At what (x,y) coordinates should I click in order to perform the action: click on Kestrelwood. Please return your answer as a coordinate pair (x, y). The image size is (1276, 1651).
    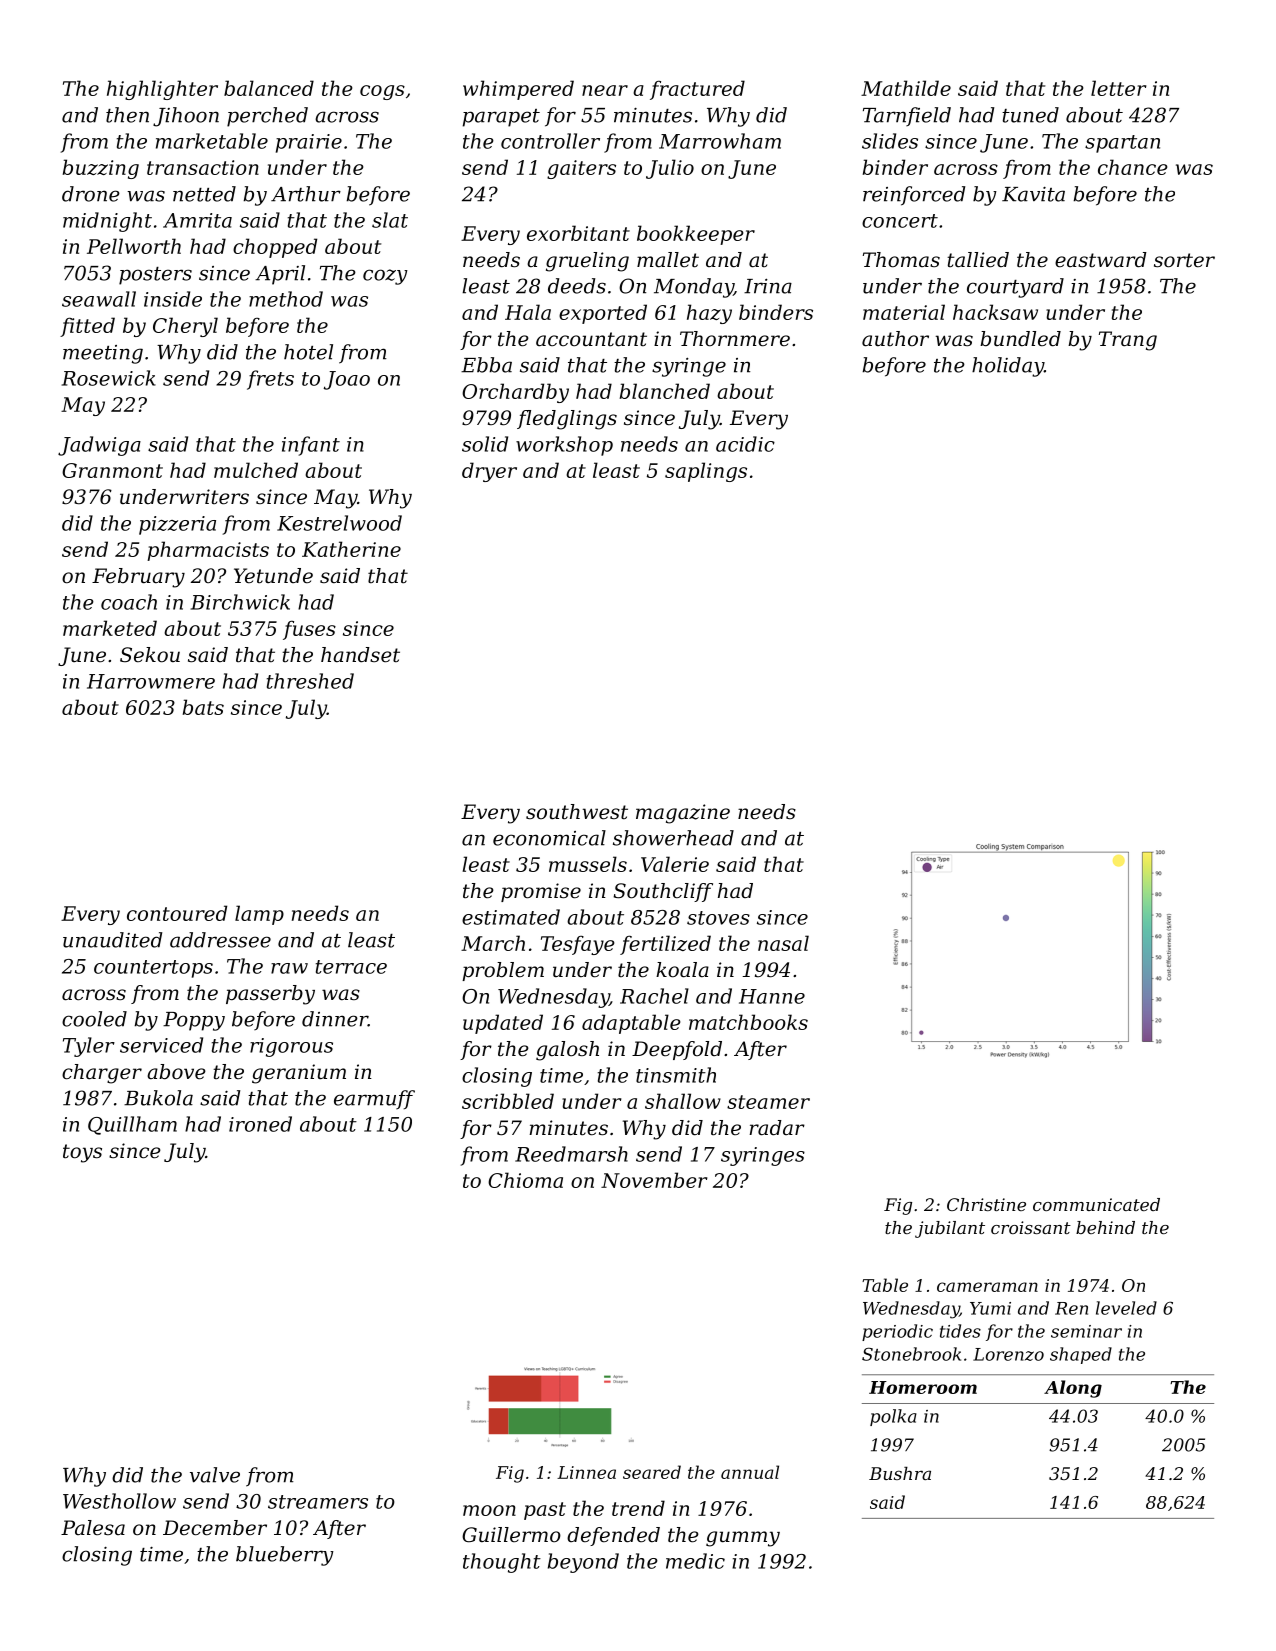
    Looking at the image, I should click on (339, 523).
